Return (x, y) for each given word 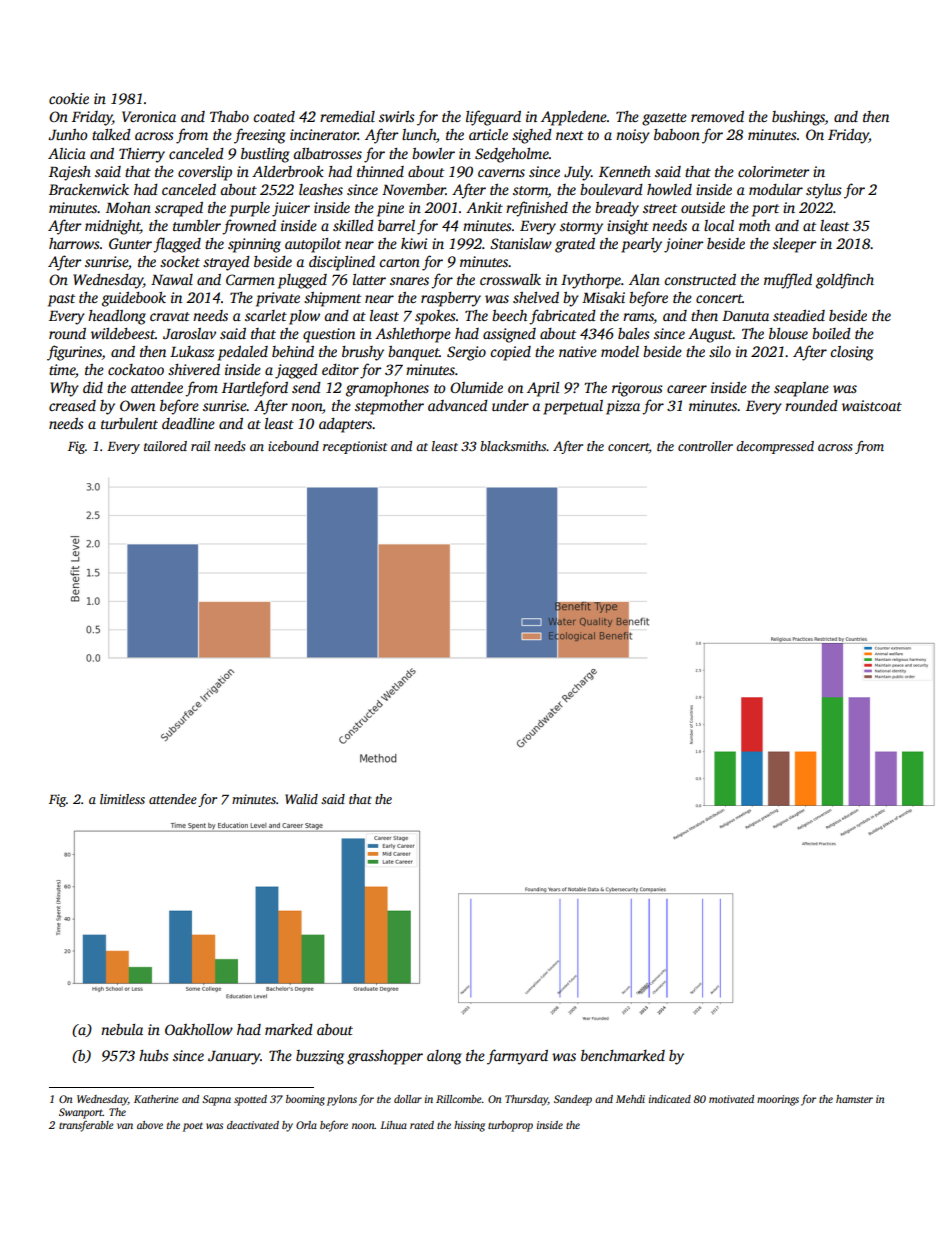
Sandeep (573, 1100)
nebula (122, 1029)
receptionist (355, 447)
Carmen (250, 279)
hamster (854, 1099)
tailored (165, 446)
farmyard (517, 1057)
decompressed (775, 447)
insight (628, 227)
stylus (824, 191)
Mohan (128, 207)
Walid (301, 799)
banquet (413, 353)
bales (634, 333)
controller (705, 446)
